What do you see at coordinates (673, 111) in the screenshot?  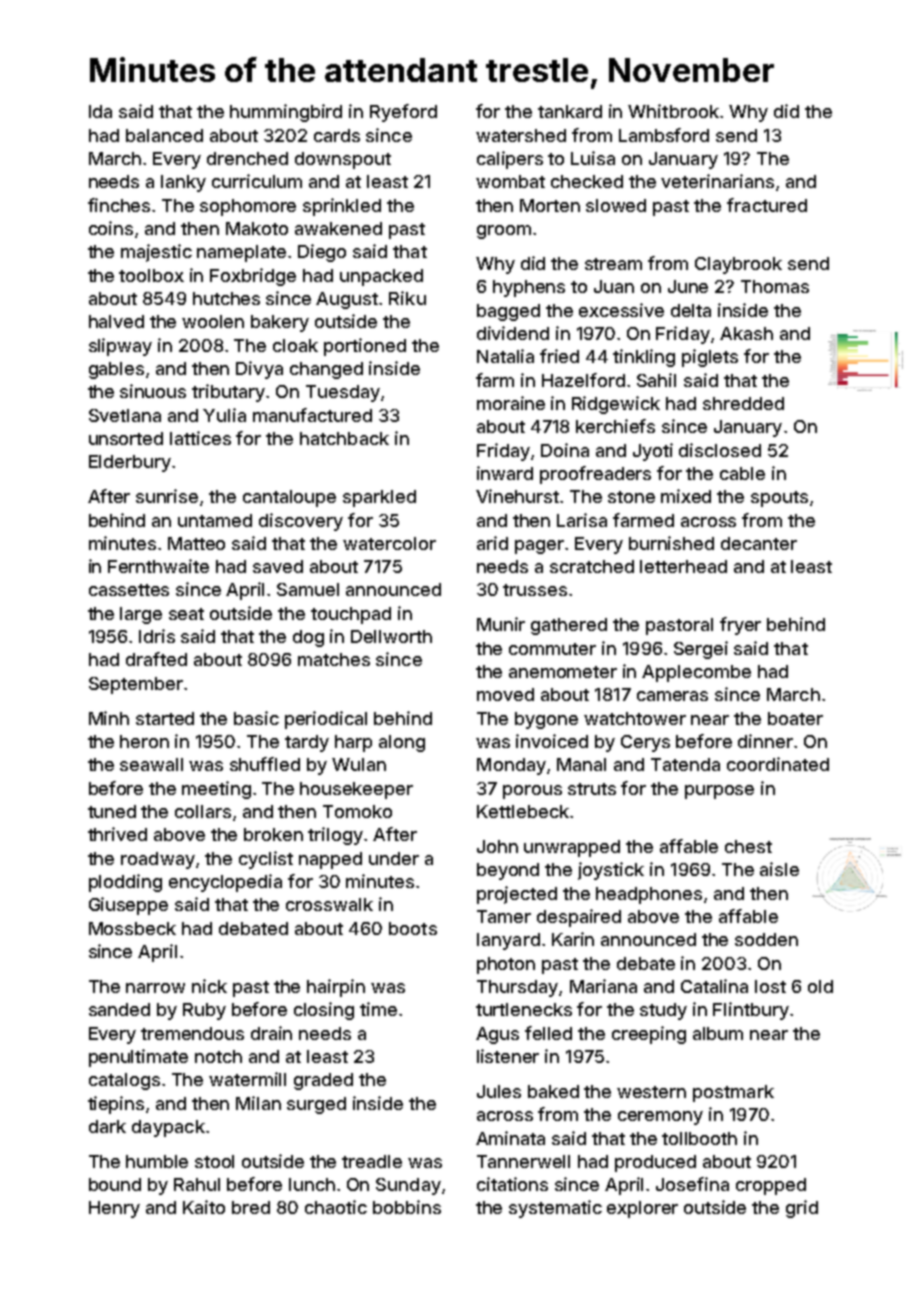 I see `Whitbrook` at bounding box center [673, 111].
